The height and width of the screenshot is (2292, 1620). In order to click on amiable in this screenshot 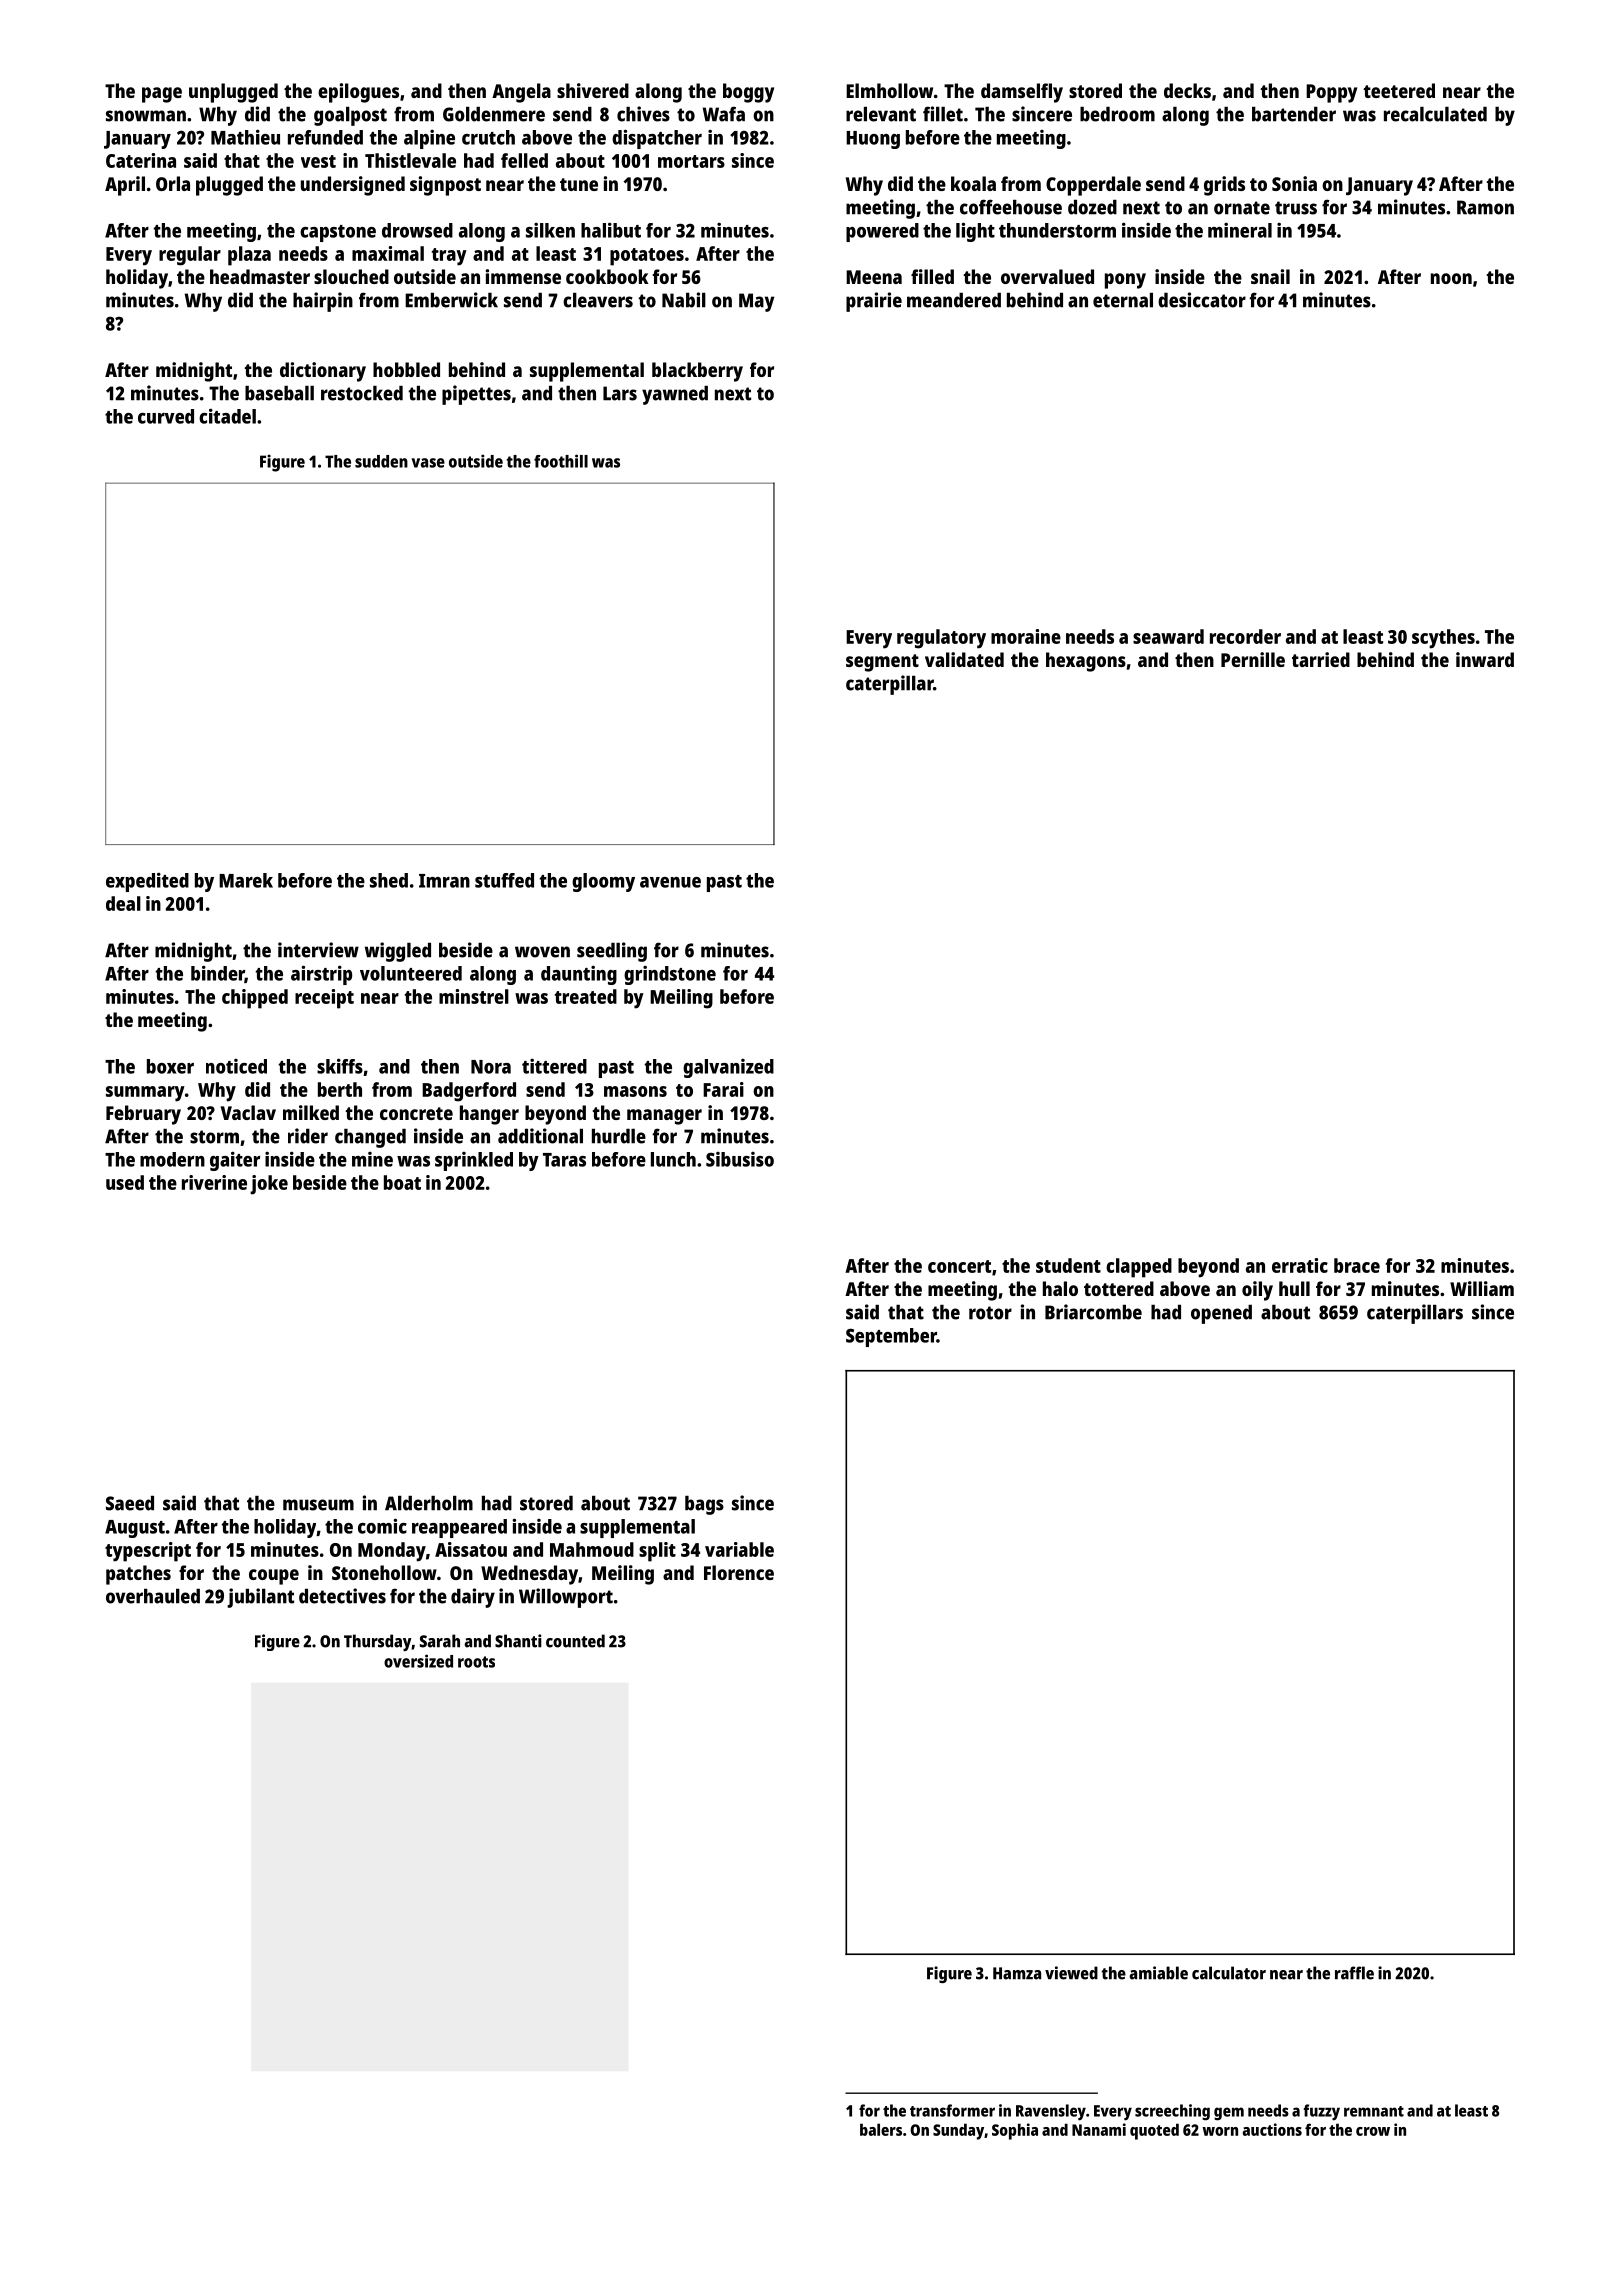, I will do `click(1158, 1973)`.
